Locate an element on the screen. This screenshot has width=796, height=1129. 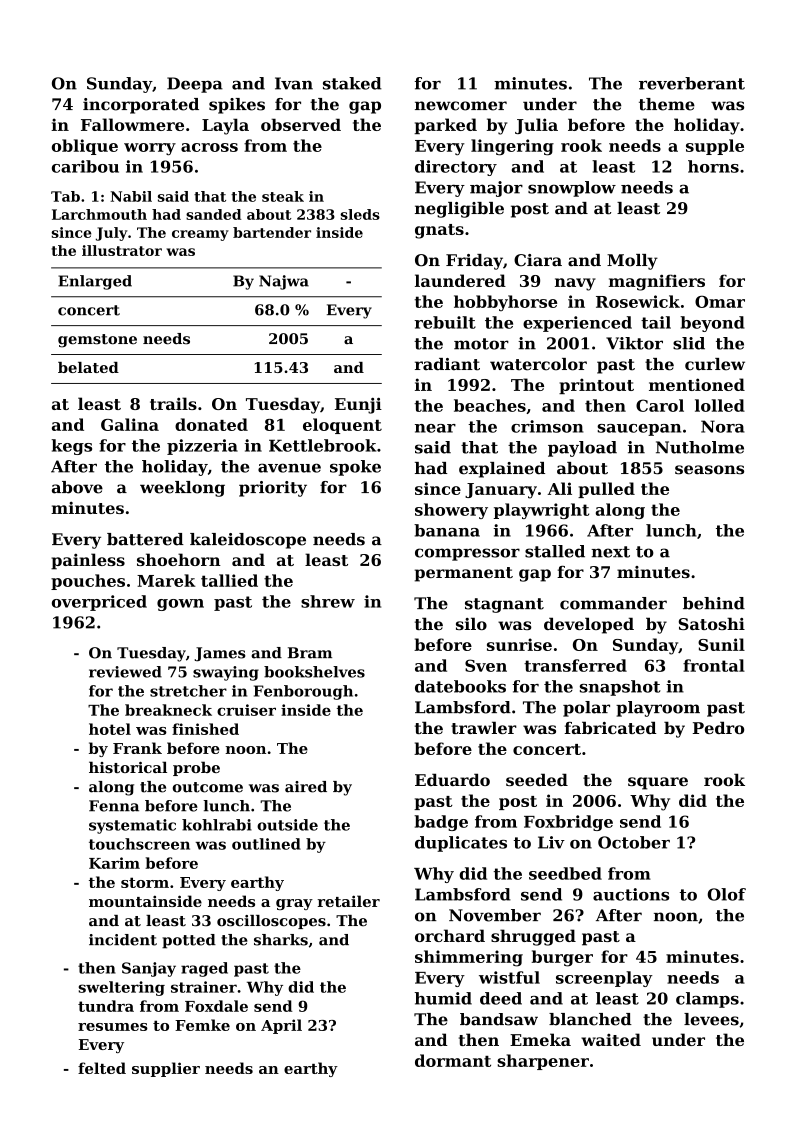
Galina is located at coordinates (130, 424).
